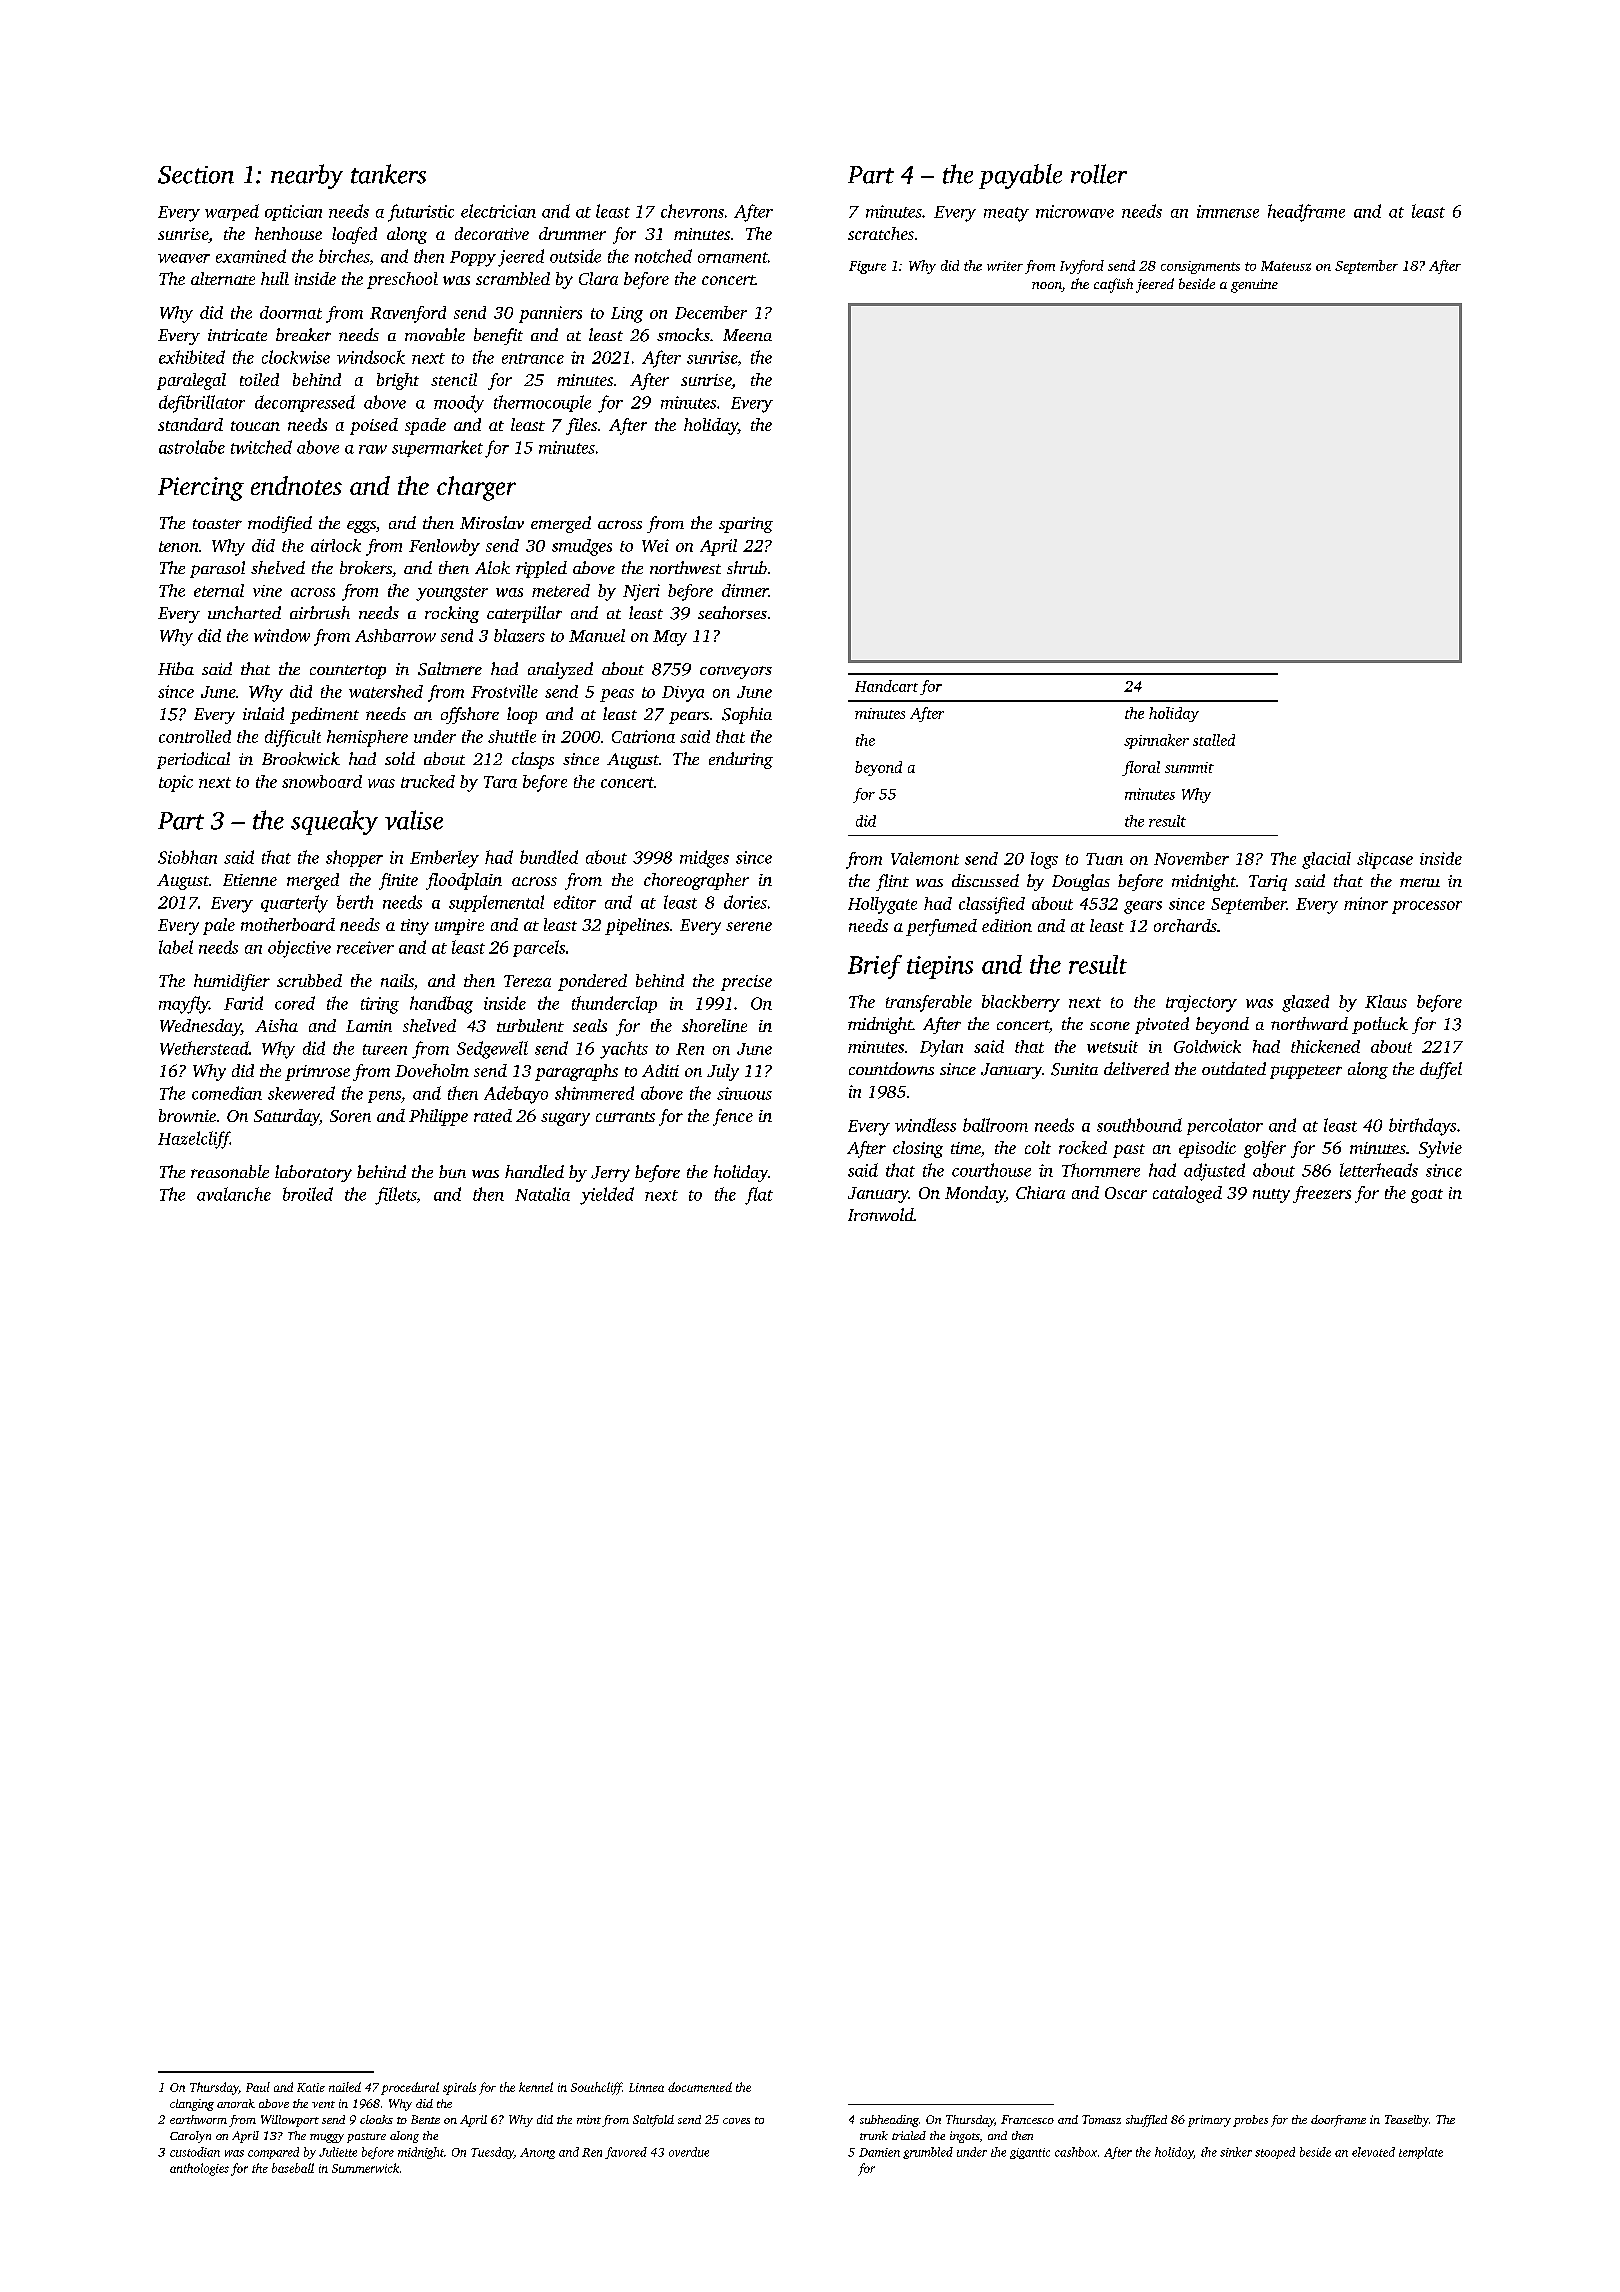  I want to click on documented, so click(700, 2087).
